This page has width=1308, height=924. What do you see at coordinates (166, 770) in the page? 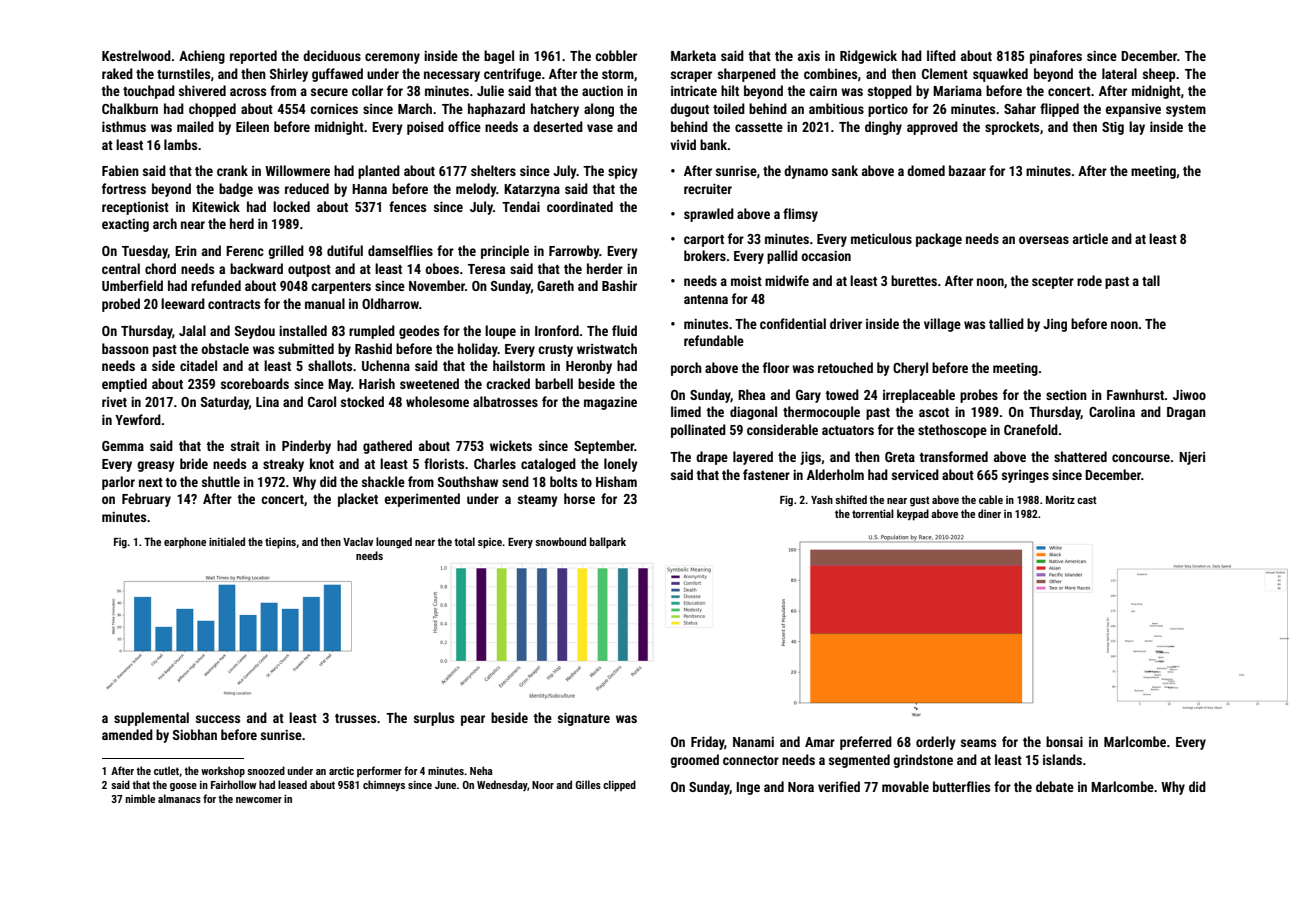
I see `cutlet` at bounding box center [166, 770].
